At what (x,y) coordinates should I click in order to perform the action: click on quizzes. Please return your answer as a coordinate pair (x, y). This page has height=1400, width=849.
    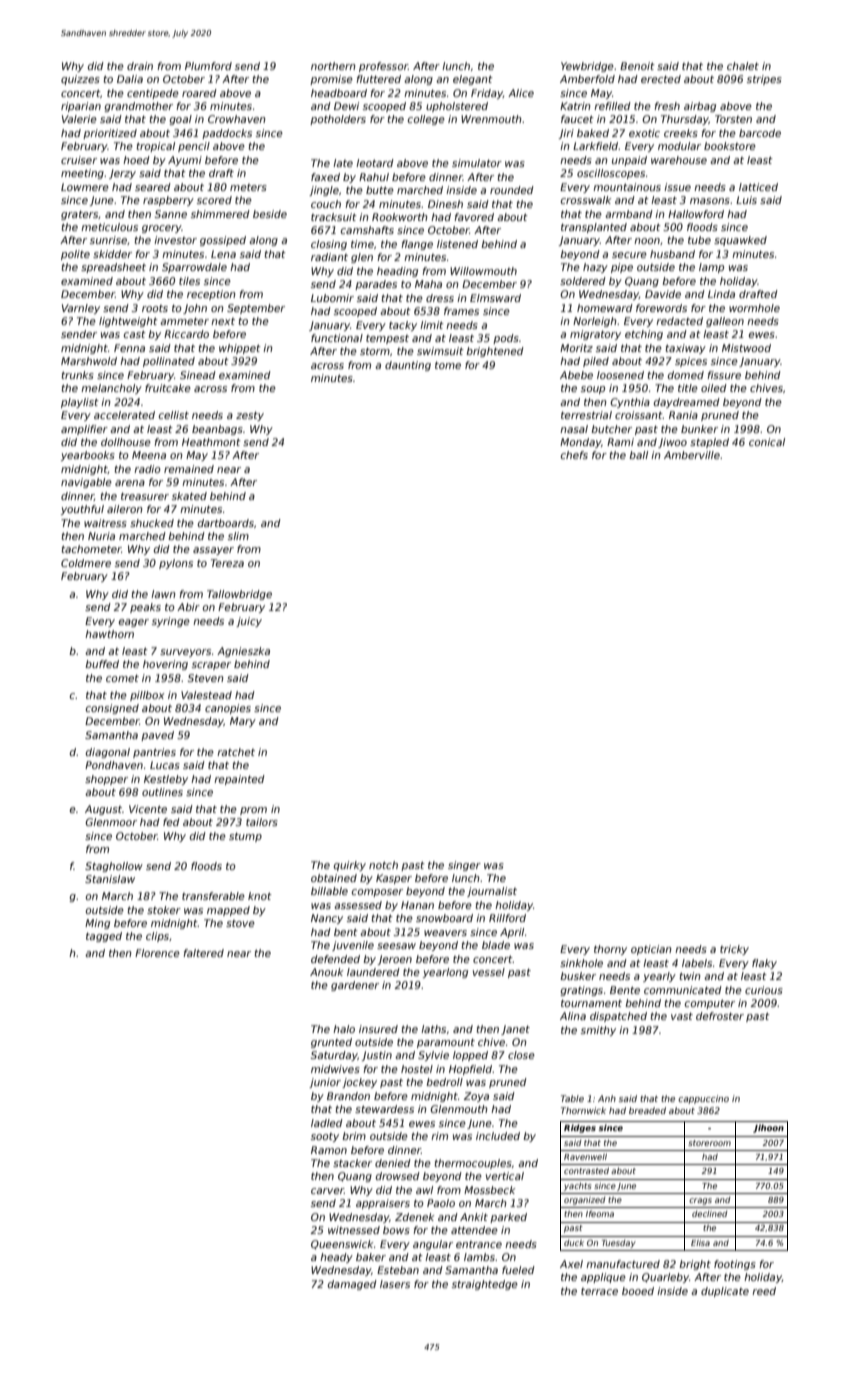
    Looking at the image, I should click on (80, 80).
